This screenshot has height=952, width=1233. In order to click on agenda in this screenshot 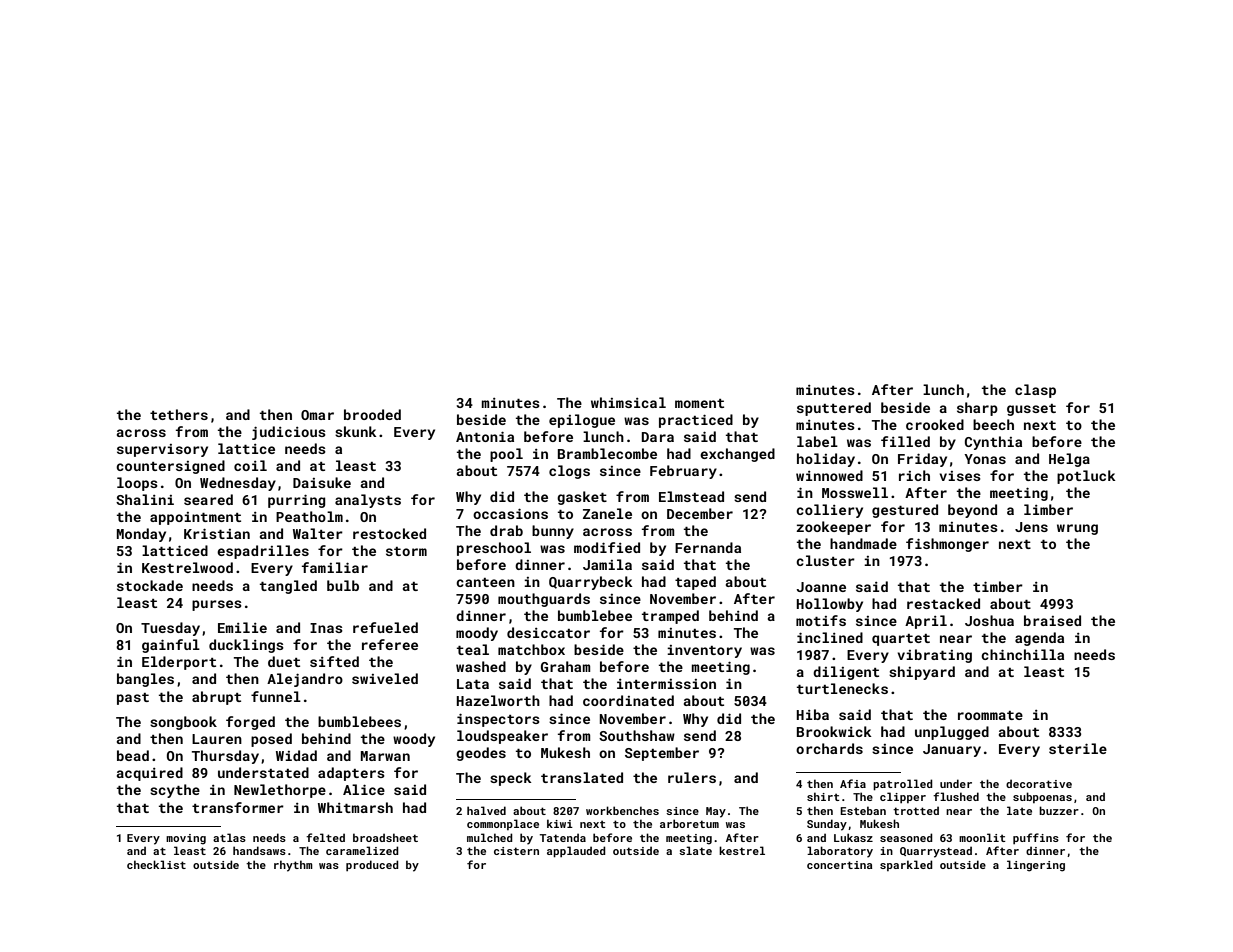, I will do `click(1039, 639)`.
